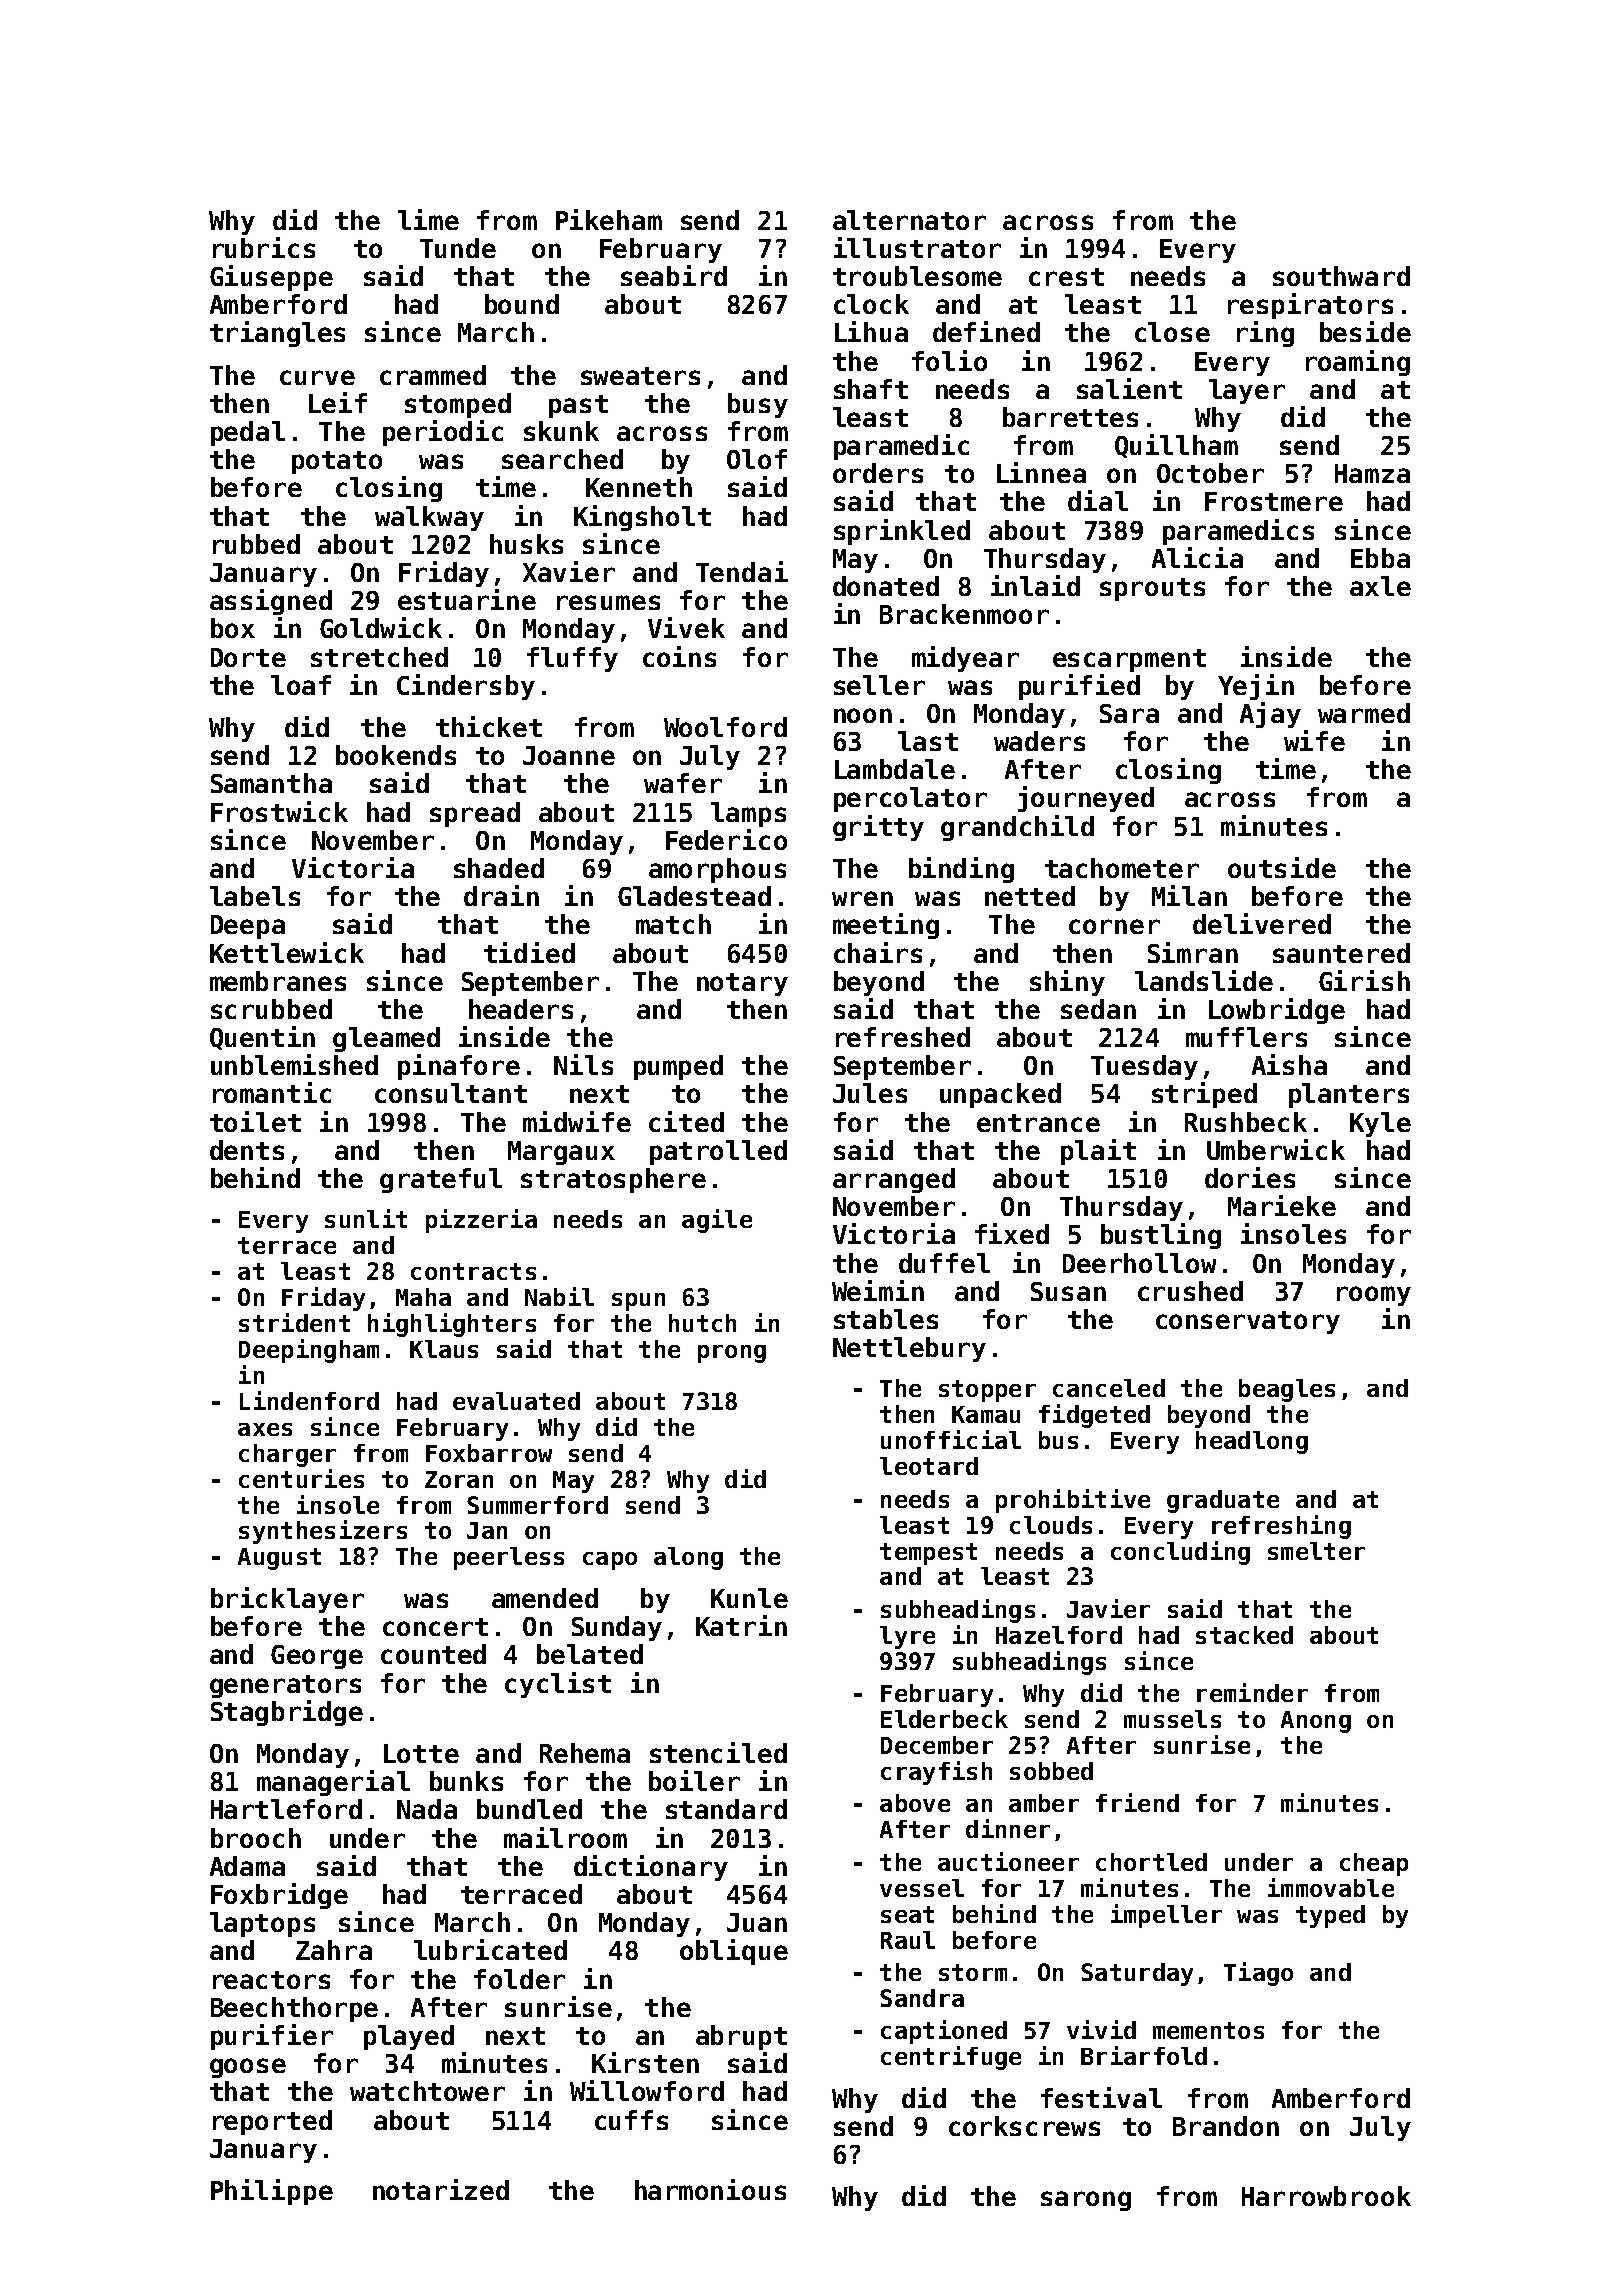 Image resolution: width=1620 pixels, height=2292 pixels. What do you see at coordinates (1326, 2196) in the screenshot?
I see `Harrowbrook` at bounding box center [1326, 2196].
